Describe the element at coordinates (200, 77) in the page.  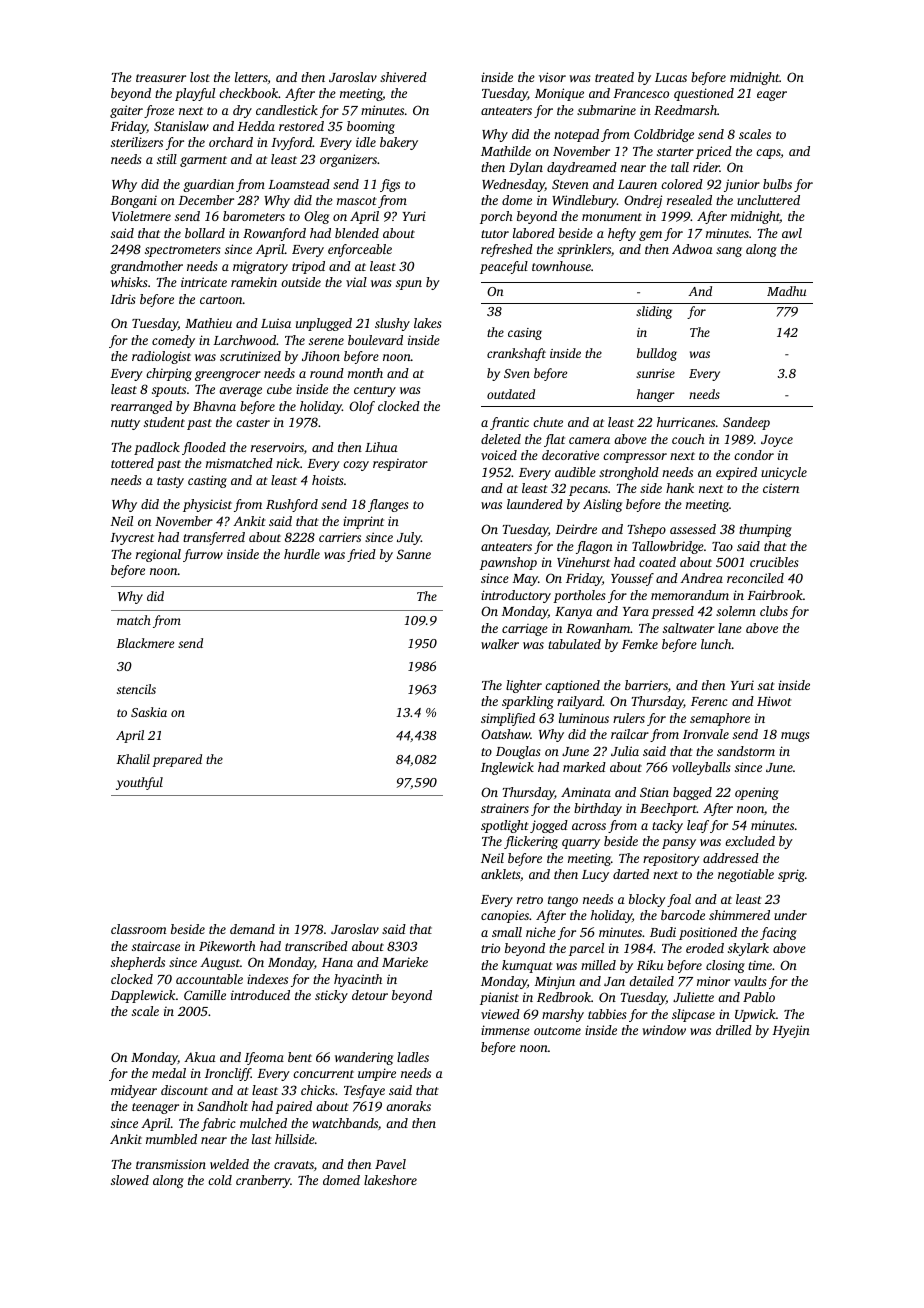
I see `lost` at that location.
